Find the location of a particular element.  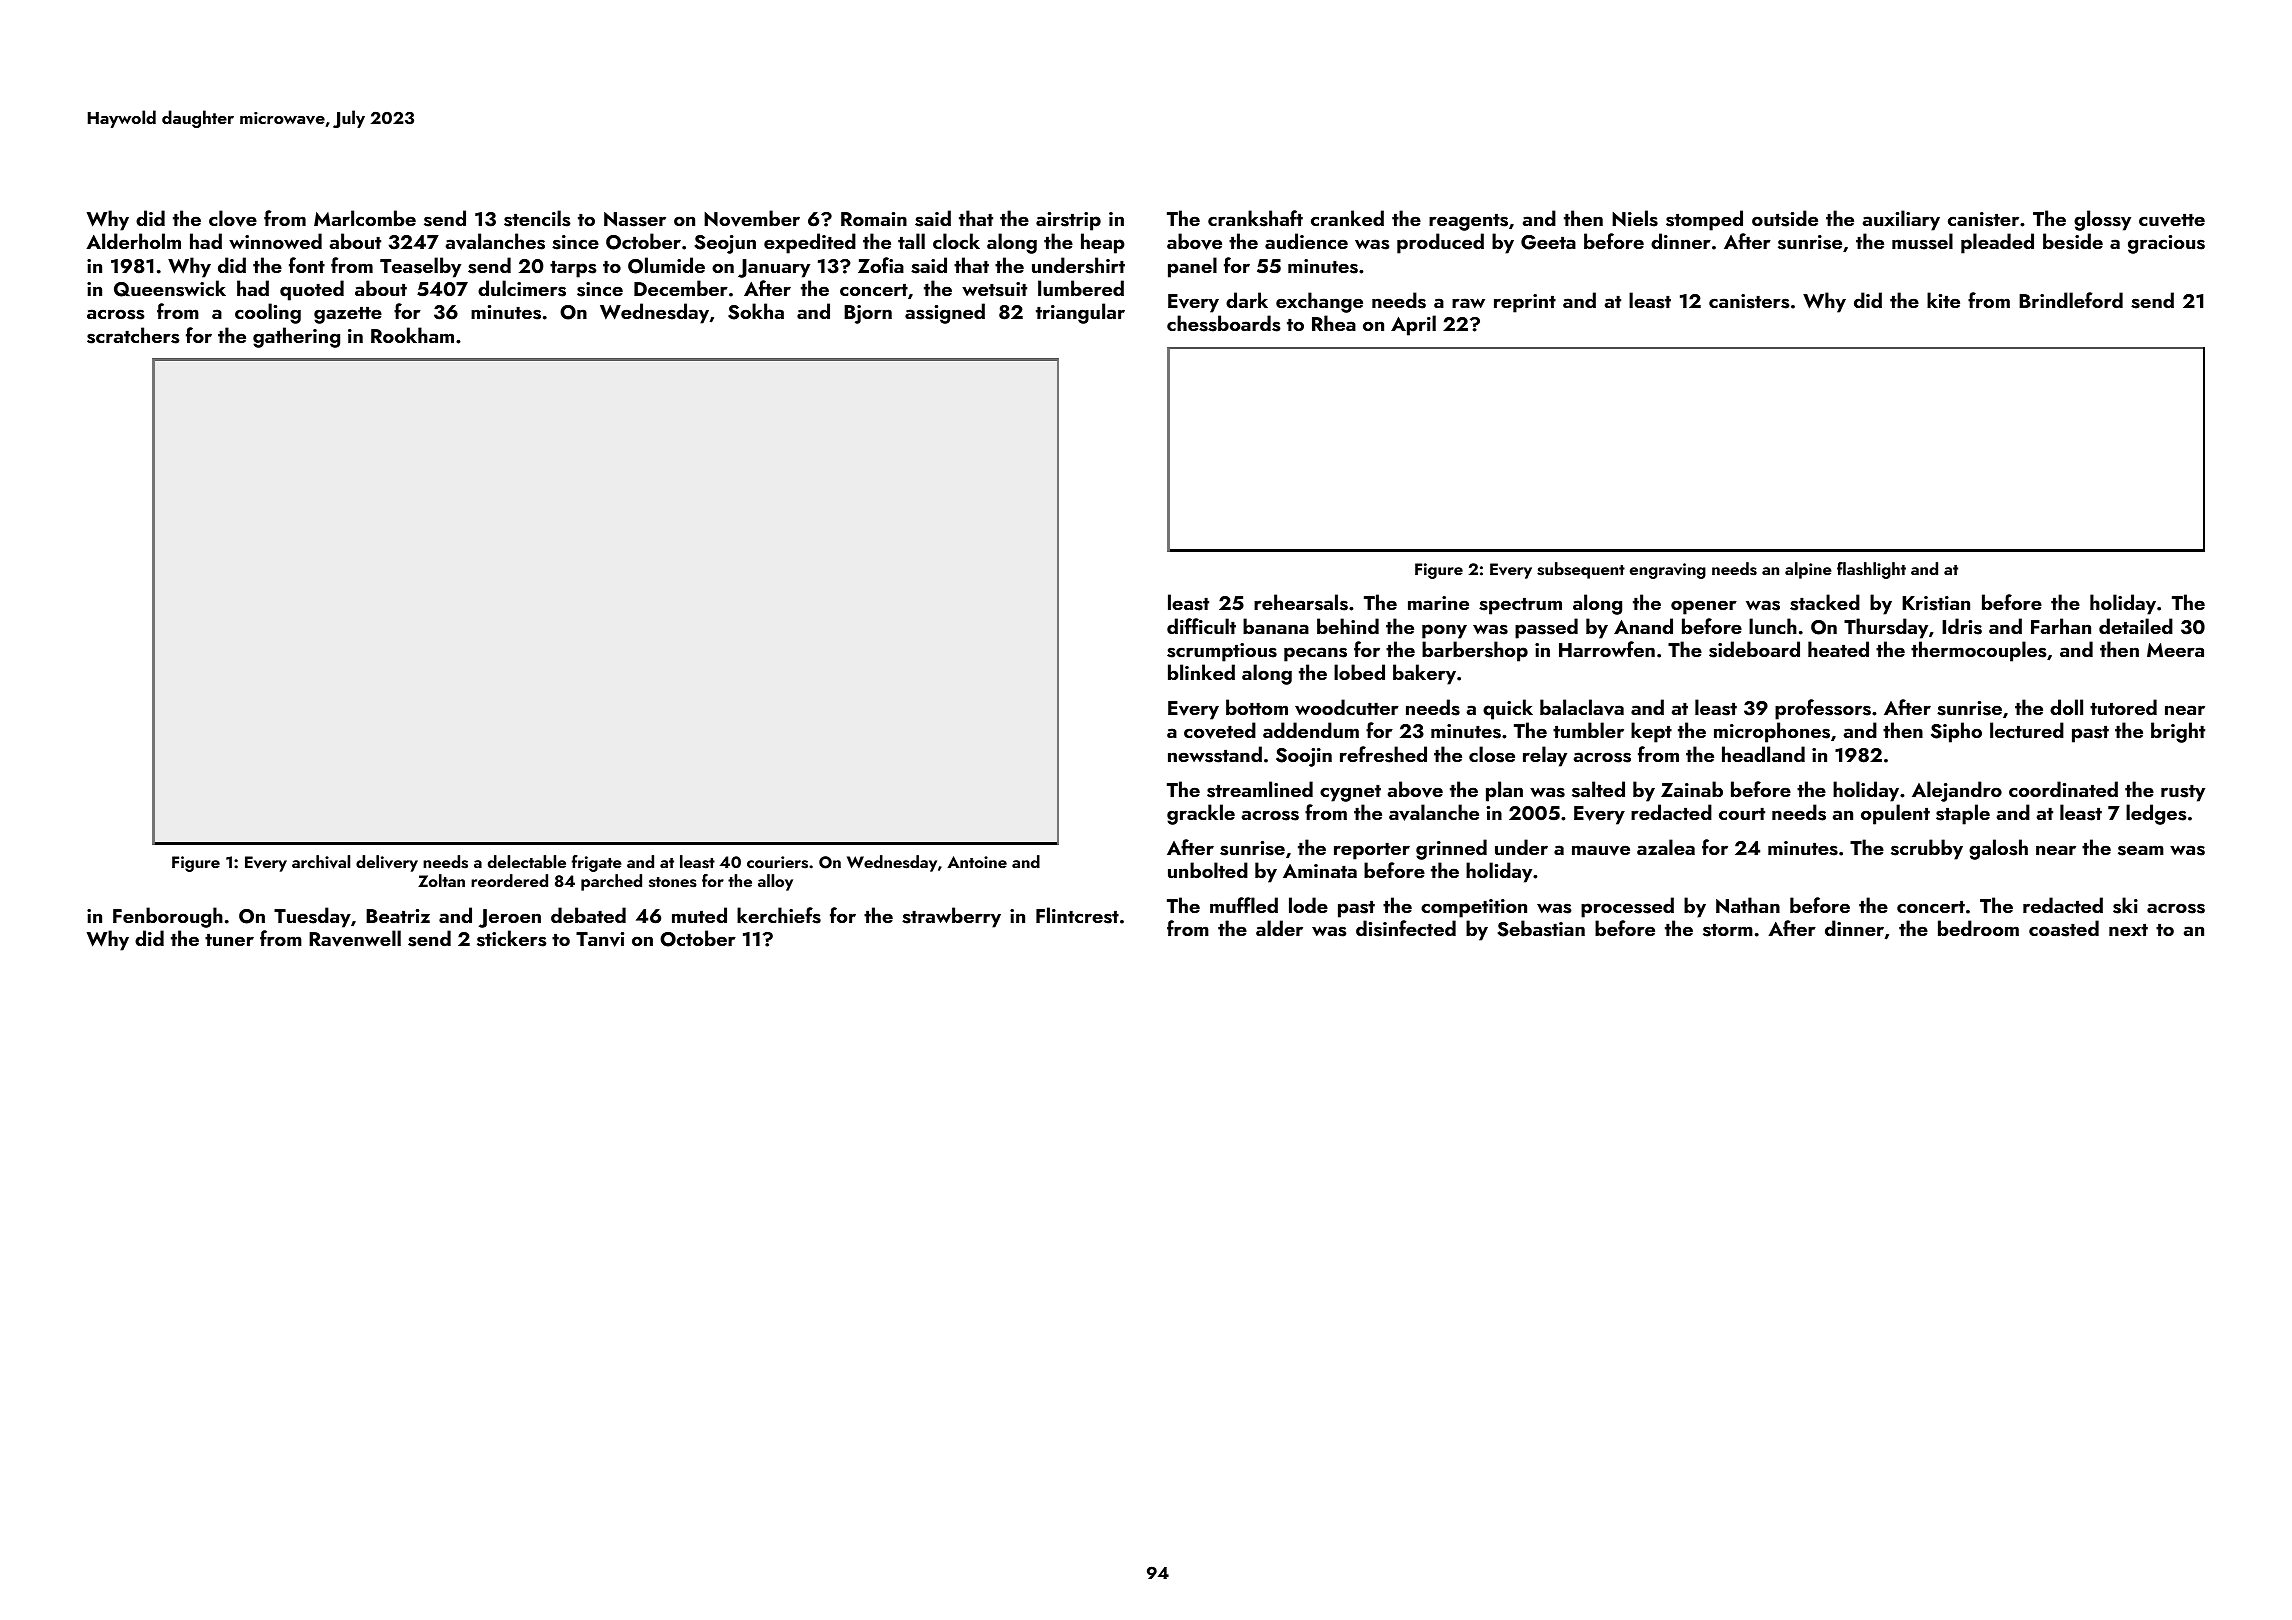

subsequent is located at coordinates (1581, 570).
